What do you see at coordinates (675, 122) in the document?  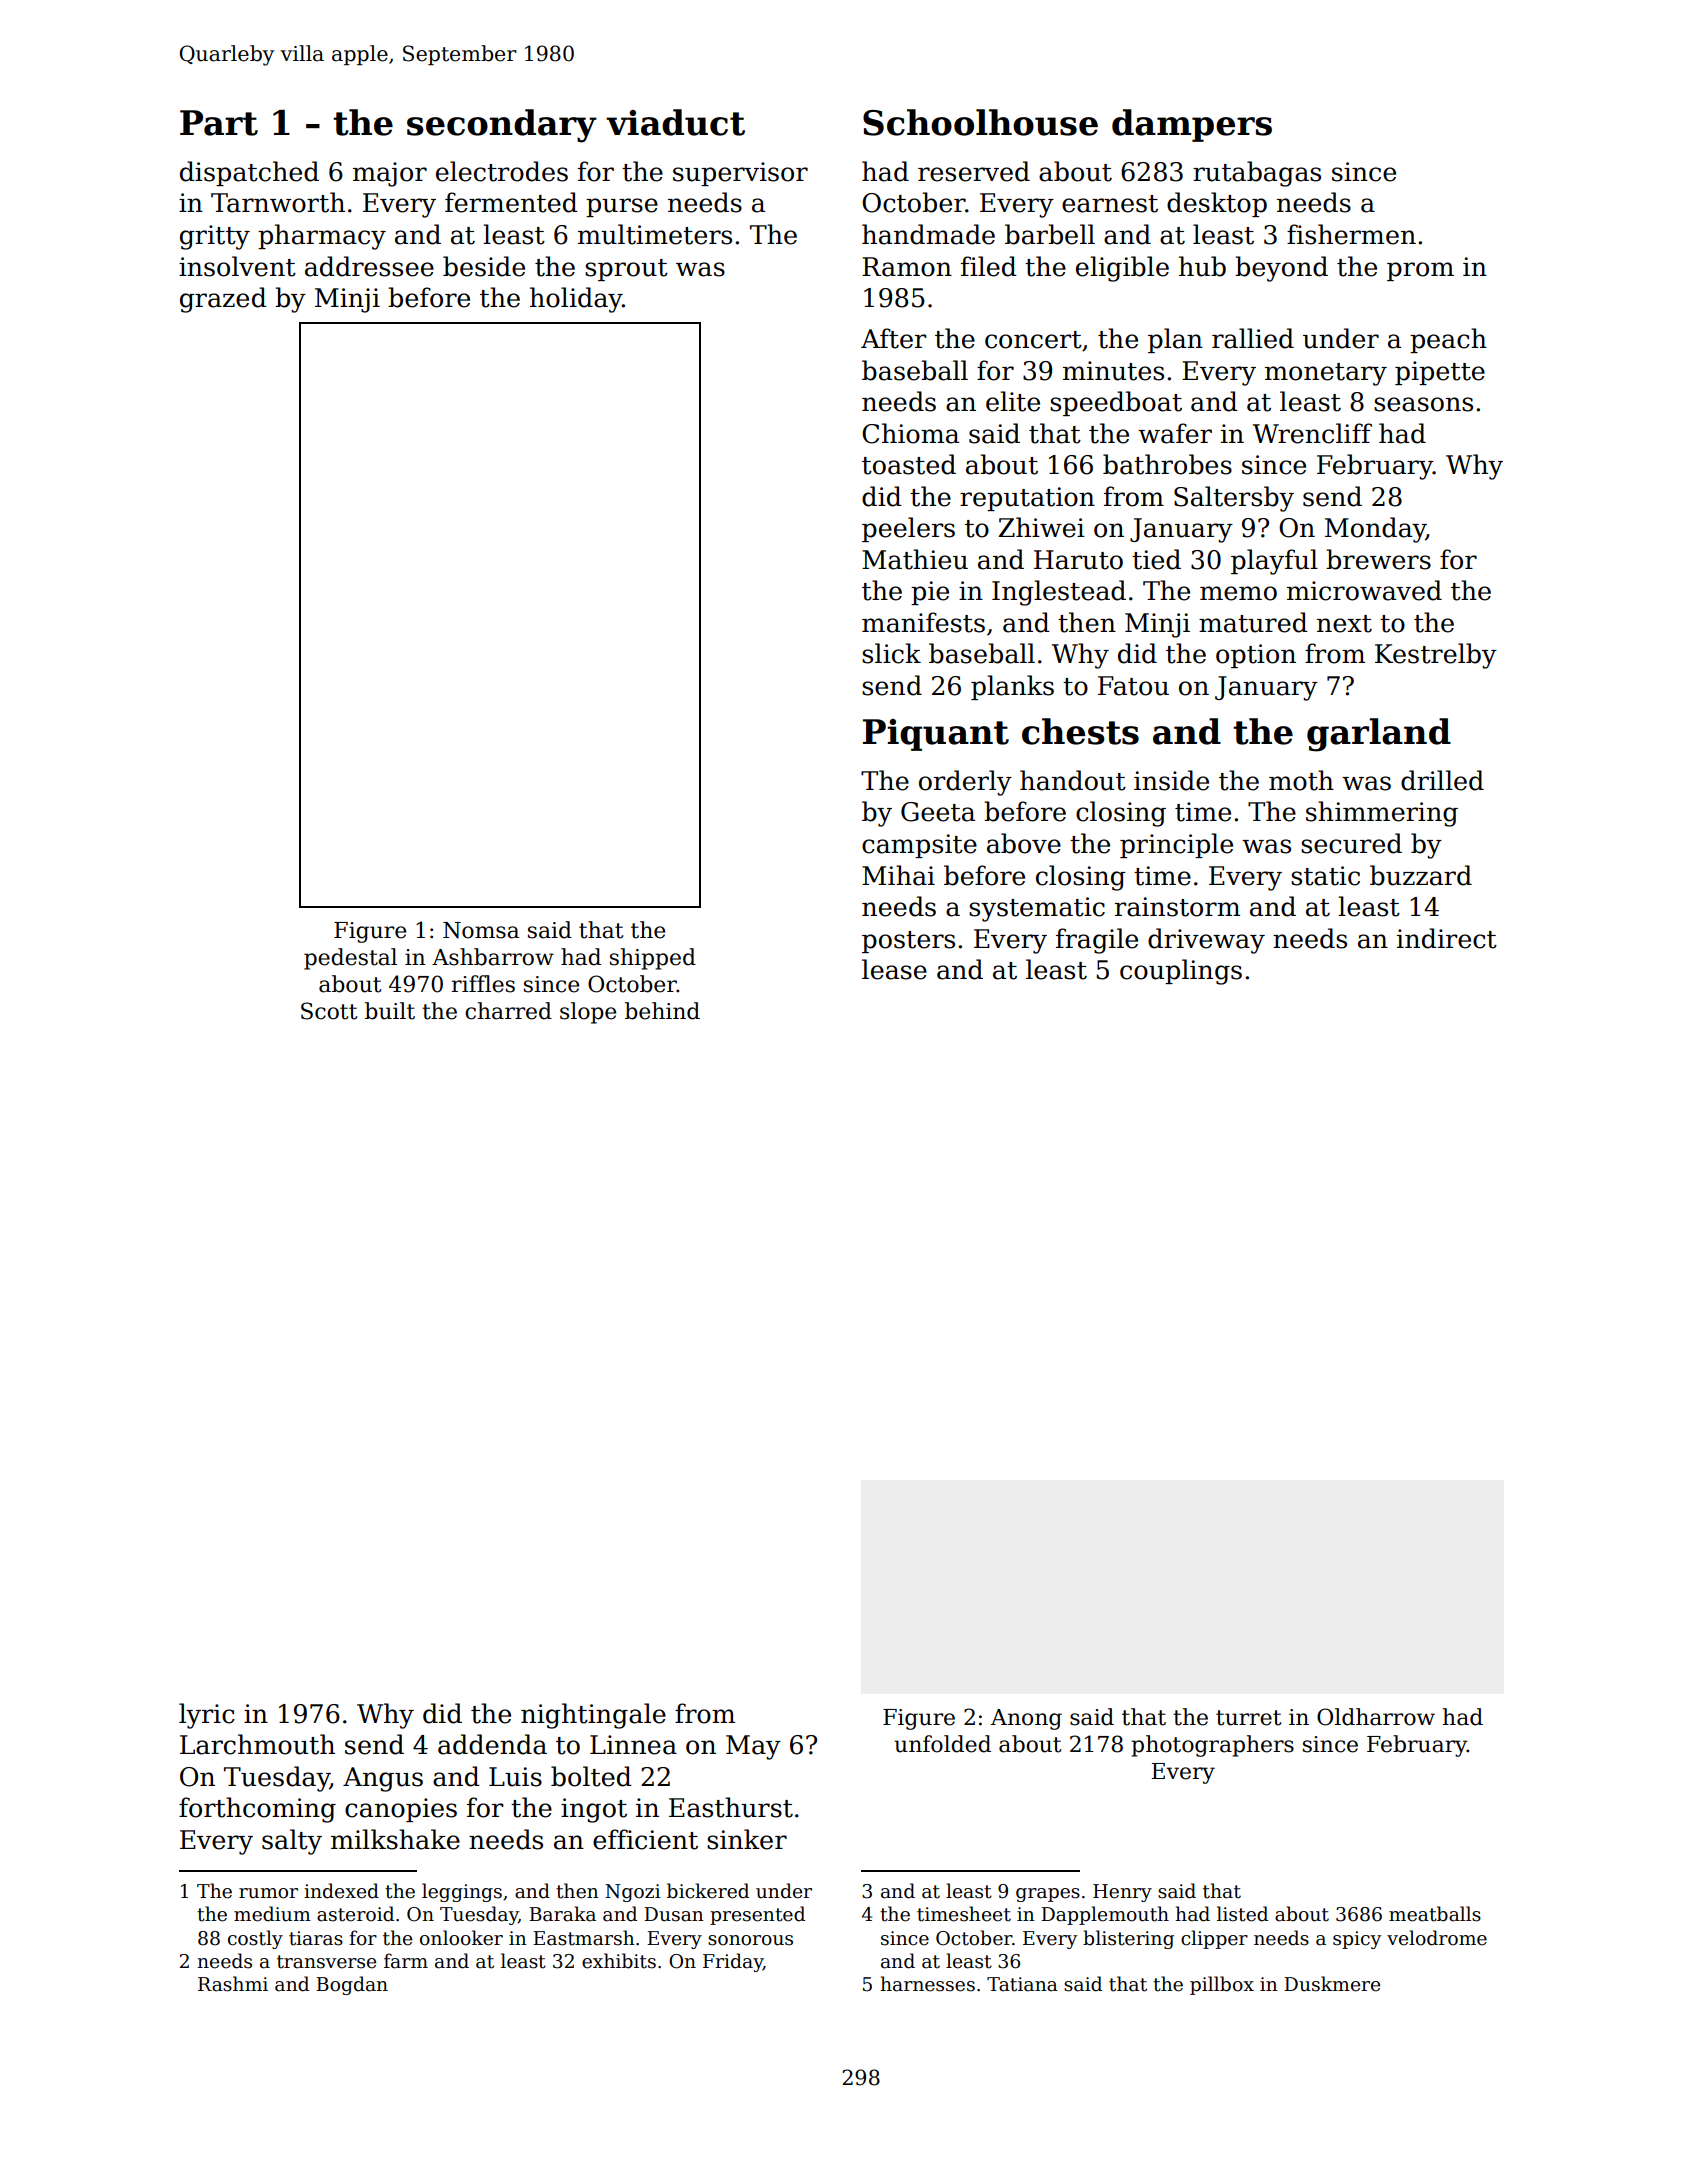 I see `viaduct` at bounding box center [675, 122].
